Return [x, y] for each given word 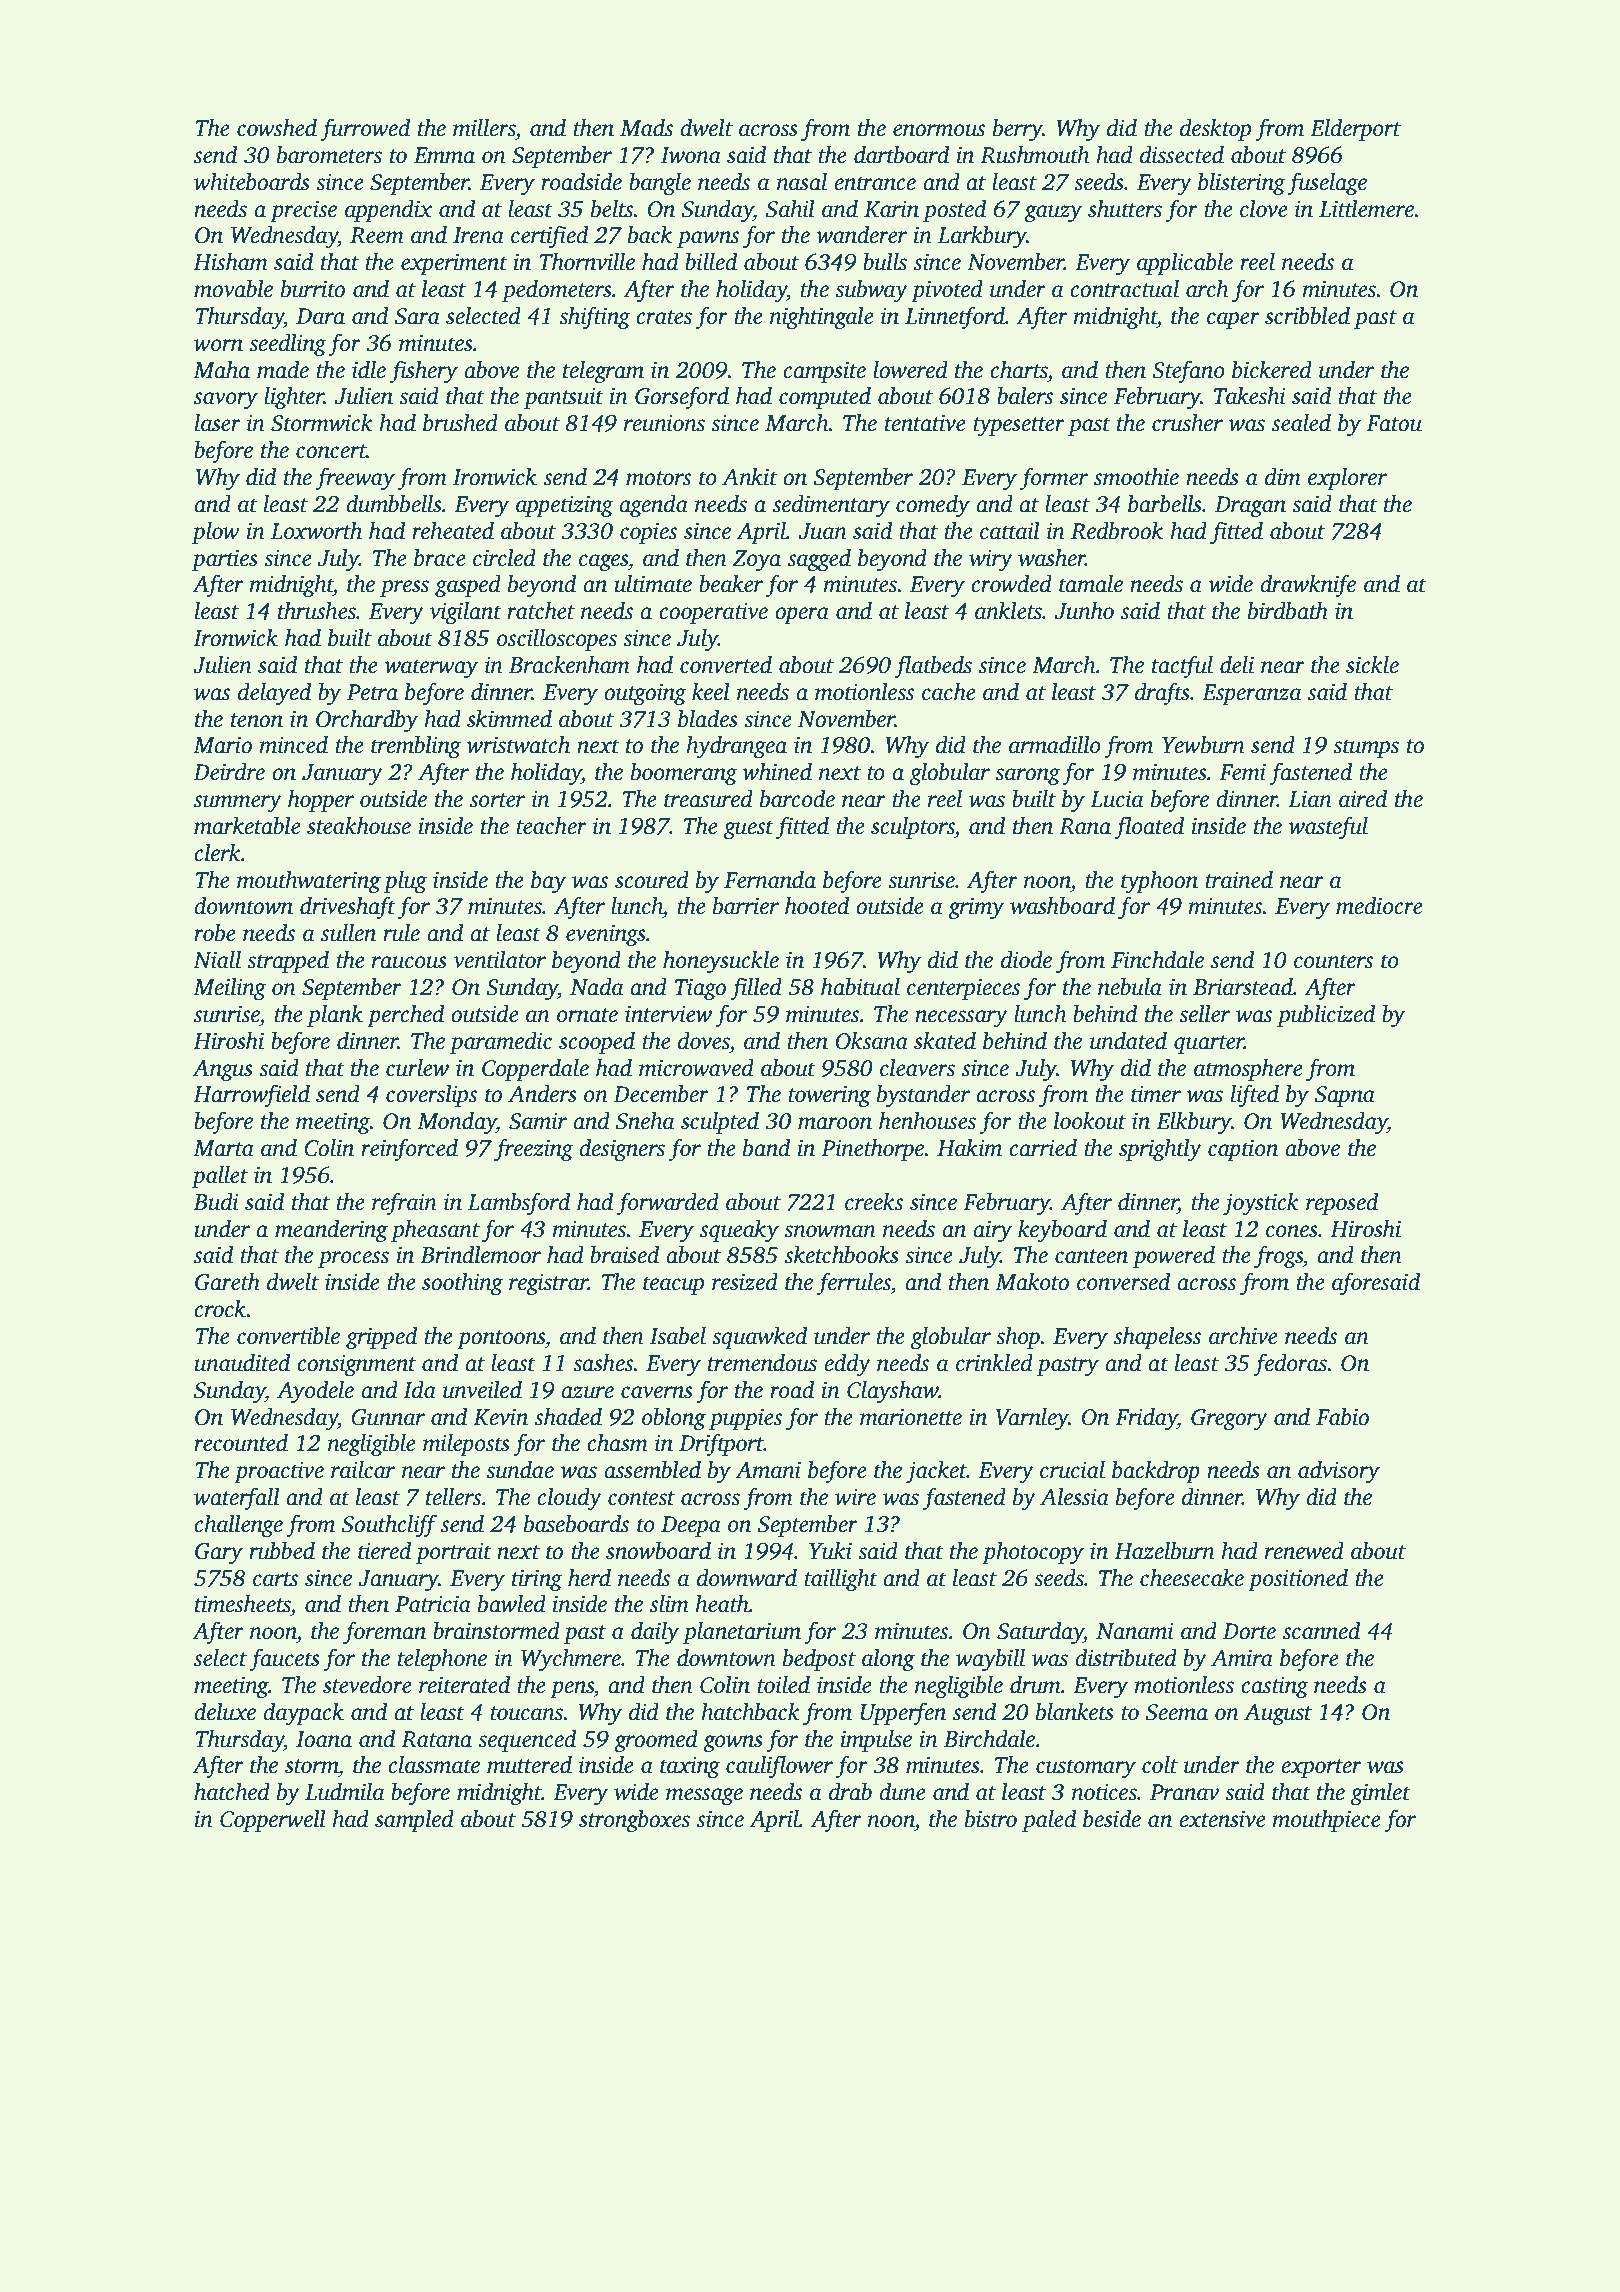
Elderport [1355, 130]
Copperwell [273, 1821]
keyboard [1062, 1231]
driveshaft [348, 907]
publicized [1326, 1016]
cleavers [917, 1068]
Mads [646, 128]
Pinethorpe [873, 1150]
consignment [356, 1366]
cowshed [277, 128]
